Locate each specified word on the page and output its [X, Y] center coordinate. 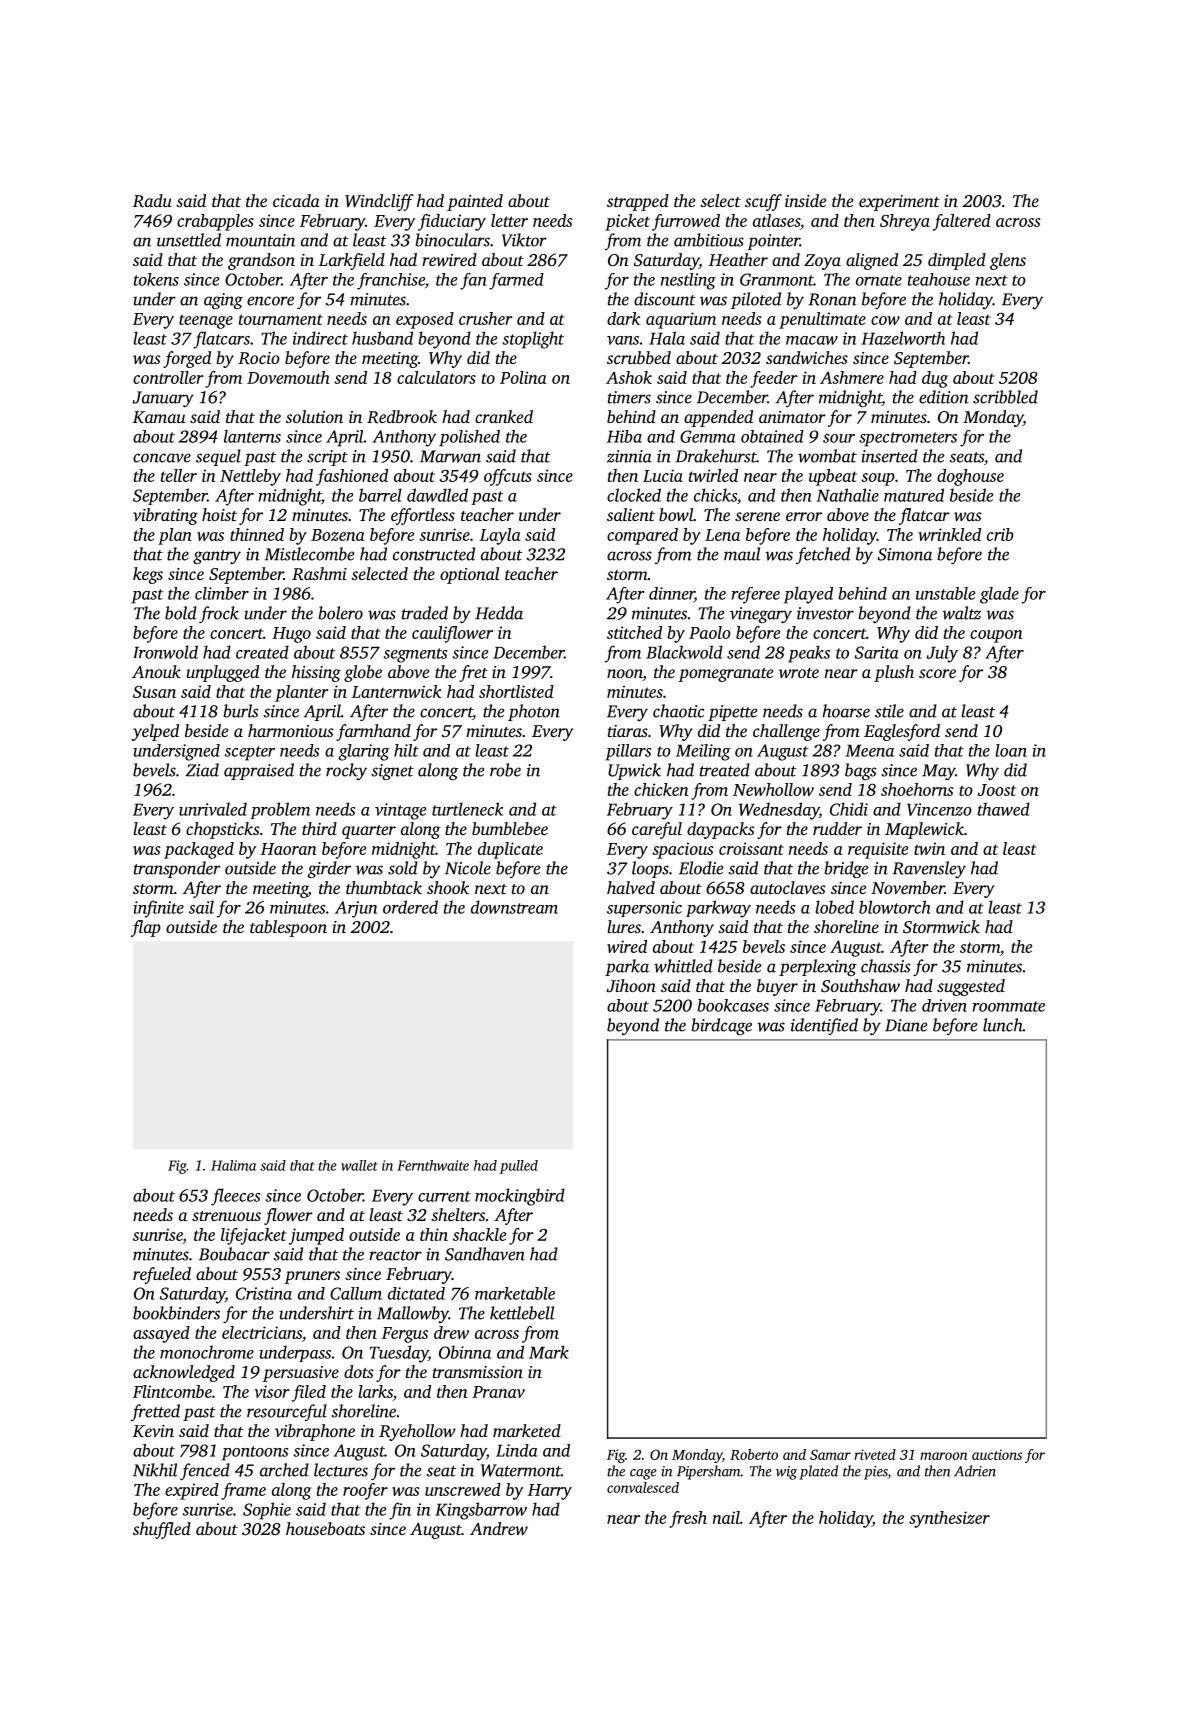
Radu [152, 201]
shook [448, 887]
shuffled [162, 1530]
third [319, 828]
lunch [1003, 1025]
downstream [514, 907]
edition [944, 397]
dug [935, 379]
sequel [218, 457]
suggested [971, 987]
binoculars [452, 240]
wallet [359, 1165]
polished [469, 438]
